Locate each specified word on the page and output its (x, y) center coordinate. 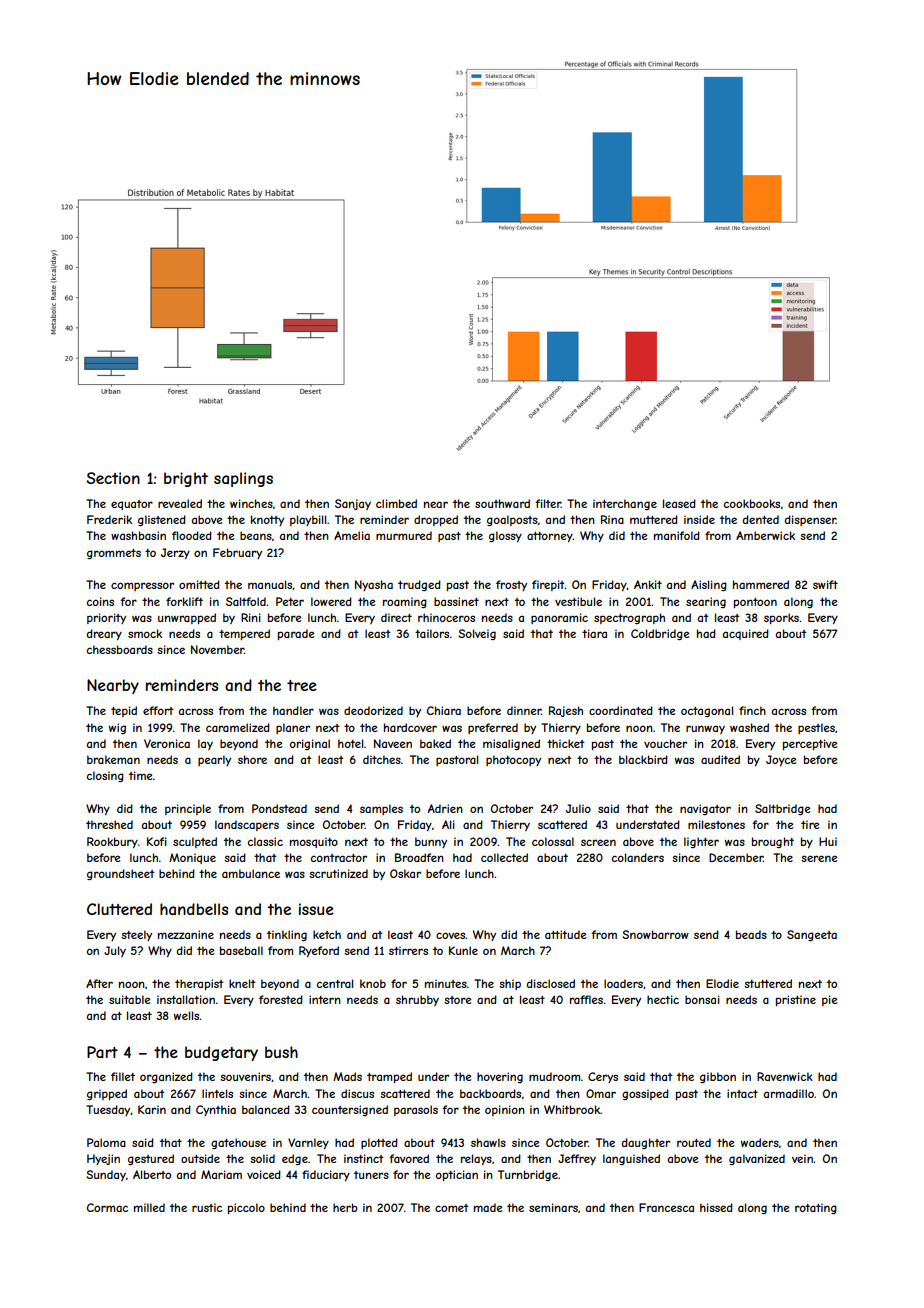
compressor (142, 586)
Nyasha (374, 585)
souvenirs (245, 1076)
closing (105, 776)
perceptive (810, 744)
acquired (746, 634)
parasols (416, 1110)
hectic (663, 999)
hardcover (410, 727)
